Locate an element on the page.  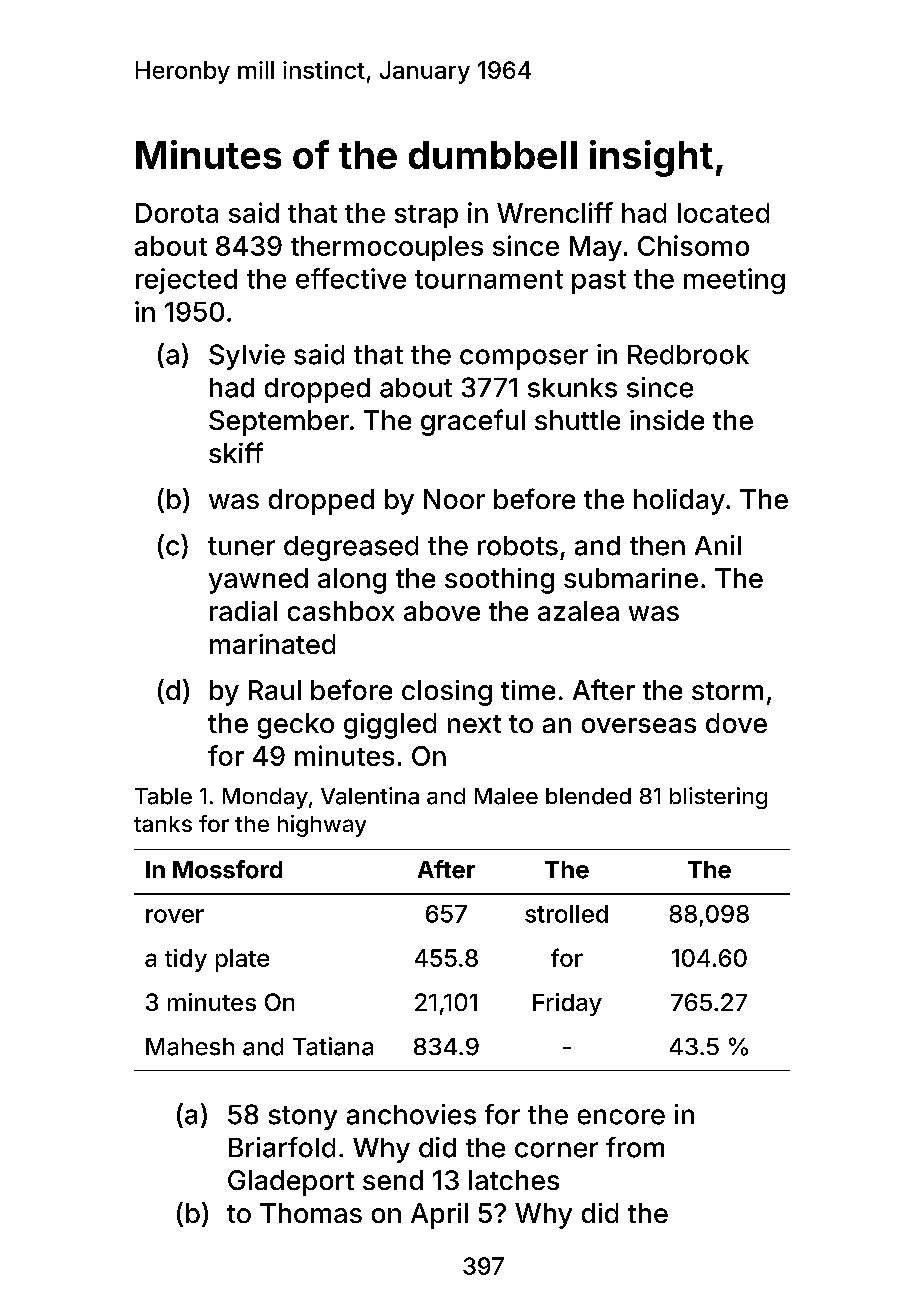
composer is located at coordinates (524, 359).
